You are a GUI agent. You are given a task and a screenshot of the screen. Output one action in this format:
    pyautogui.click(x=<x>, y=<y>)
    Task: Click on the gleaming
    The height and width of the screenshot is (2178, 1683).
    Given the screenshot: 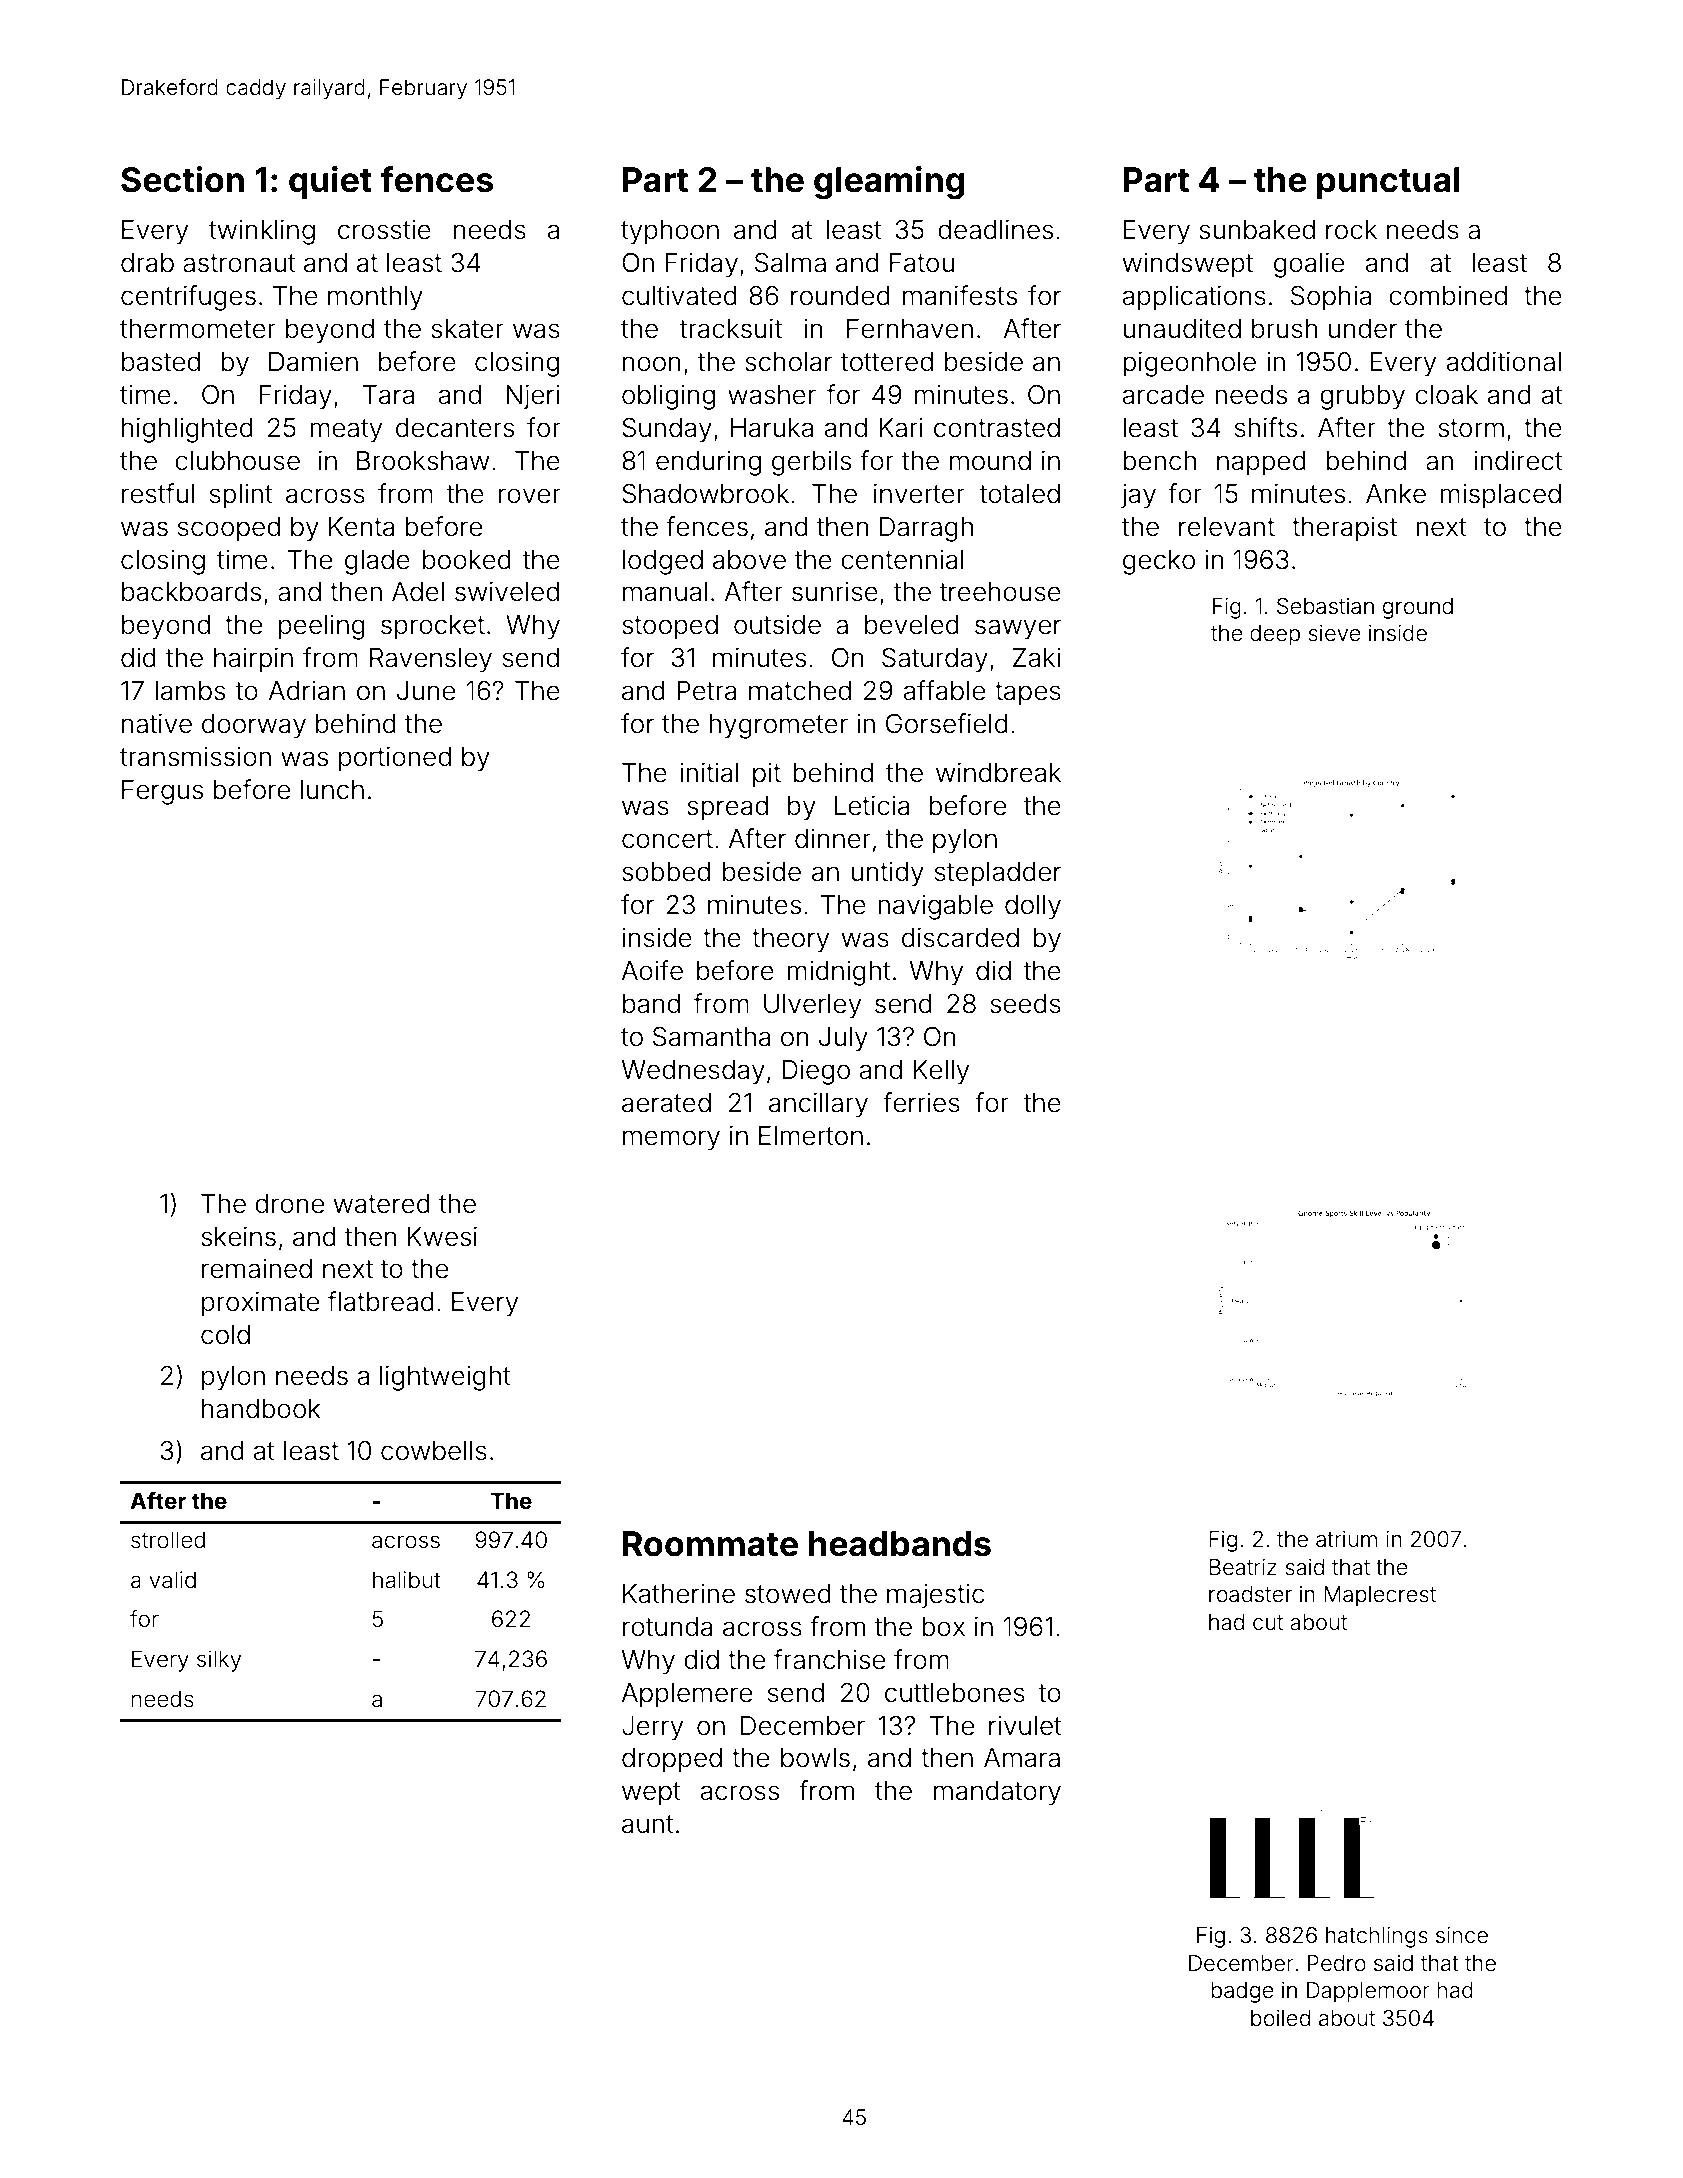 What is the action you would take?
    pyautogui.click(x=889, y=183)
